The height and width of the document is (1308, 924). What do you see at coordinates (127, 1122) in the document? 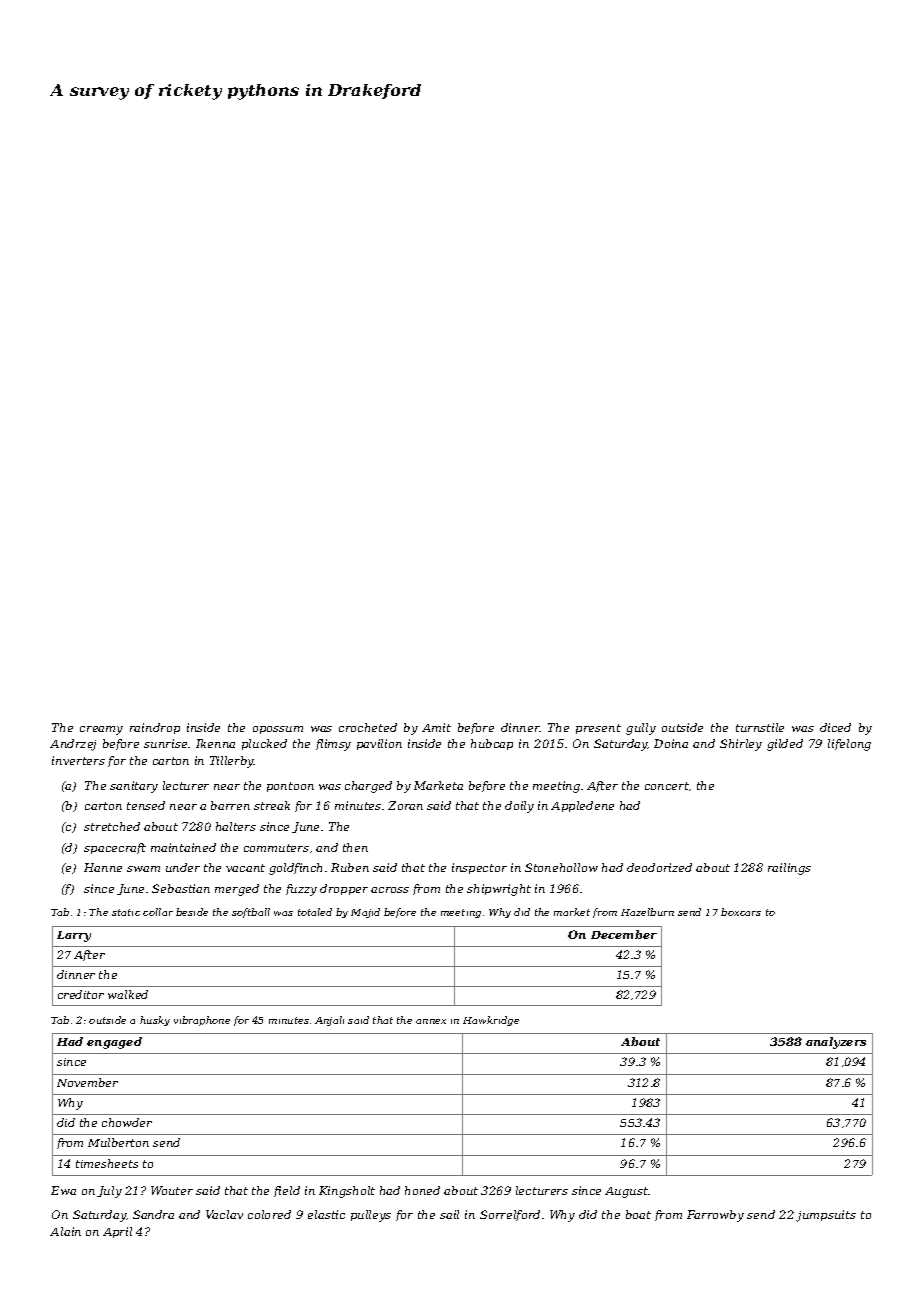
I see `chowder` at bounding box center [127, 1122].
